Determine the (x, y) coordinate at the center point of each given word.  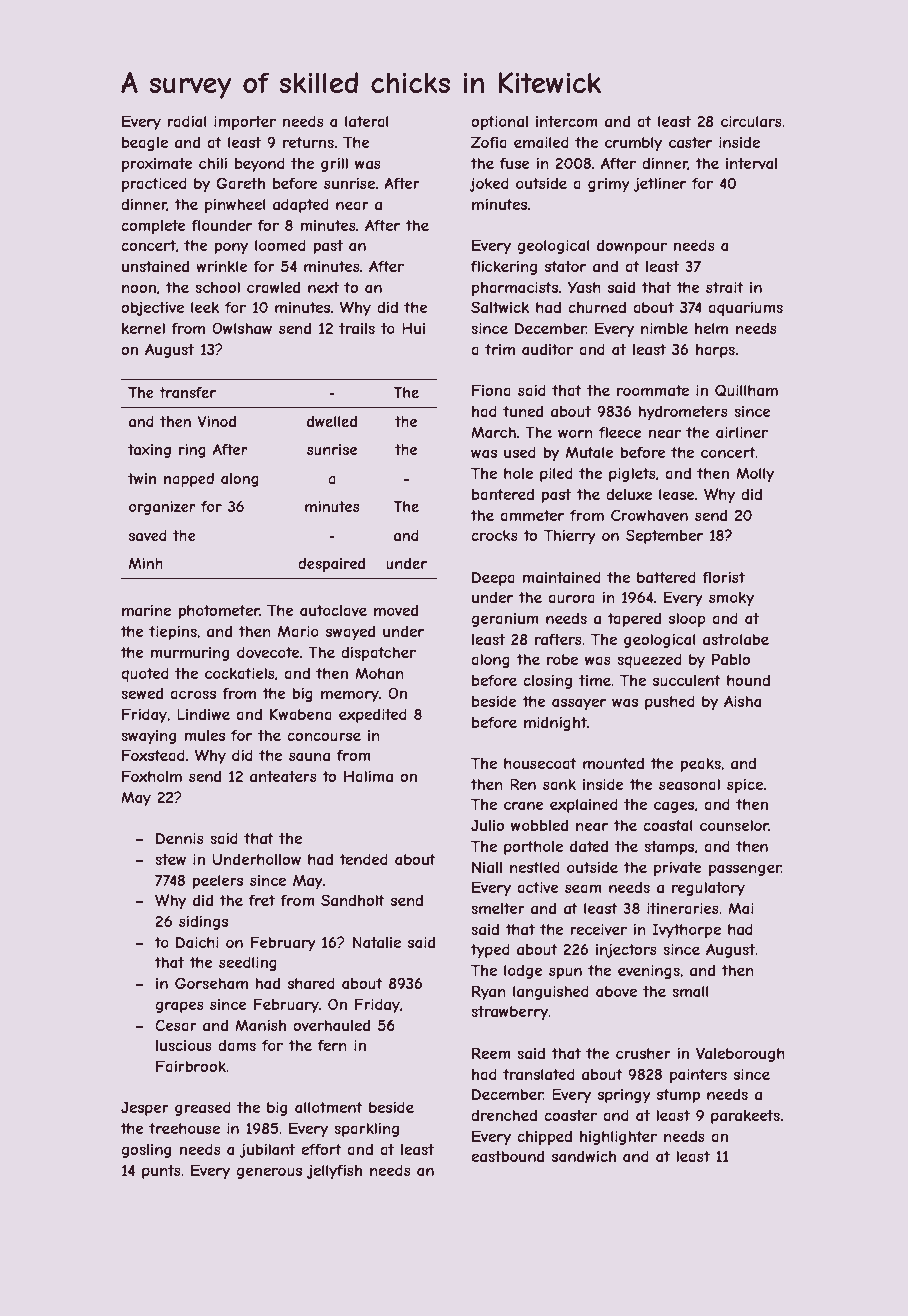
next (323, 287)
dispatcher (378, 654)
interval (751, 163)
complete (153, 227)
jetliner (660, 184)
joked (489, 184)
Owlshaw (242, 328)
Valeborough (740, 1054)
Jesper (145, 1109)
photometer (219, 612)
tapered (634, 619)
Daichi (197, 942)
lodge (523, 972)
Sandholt (353, 900)
